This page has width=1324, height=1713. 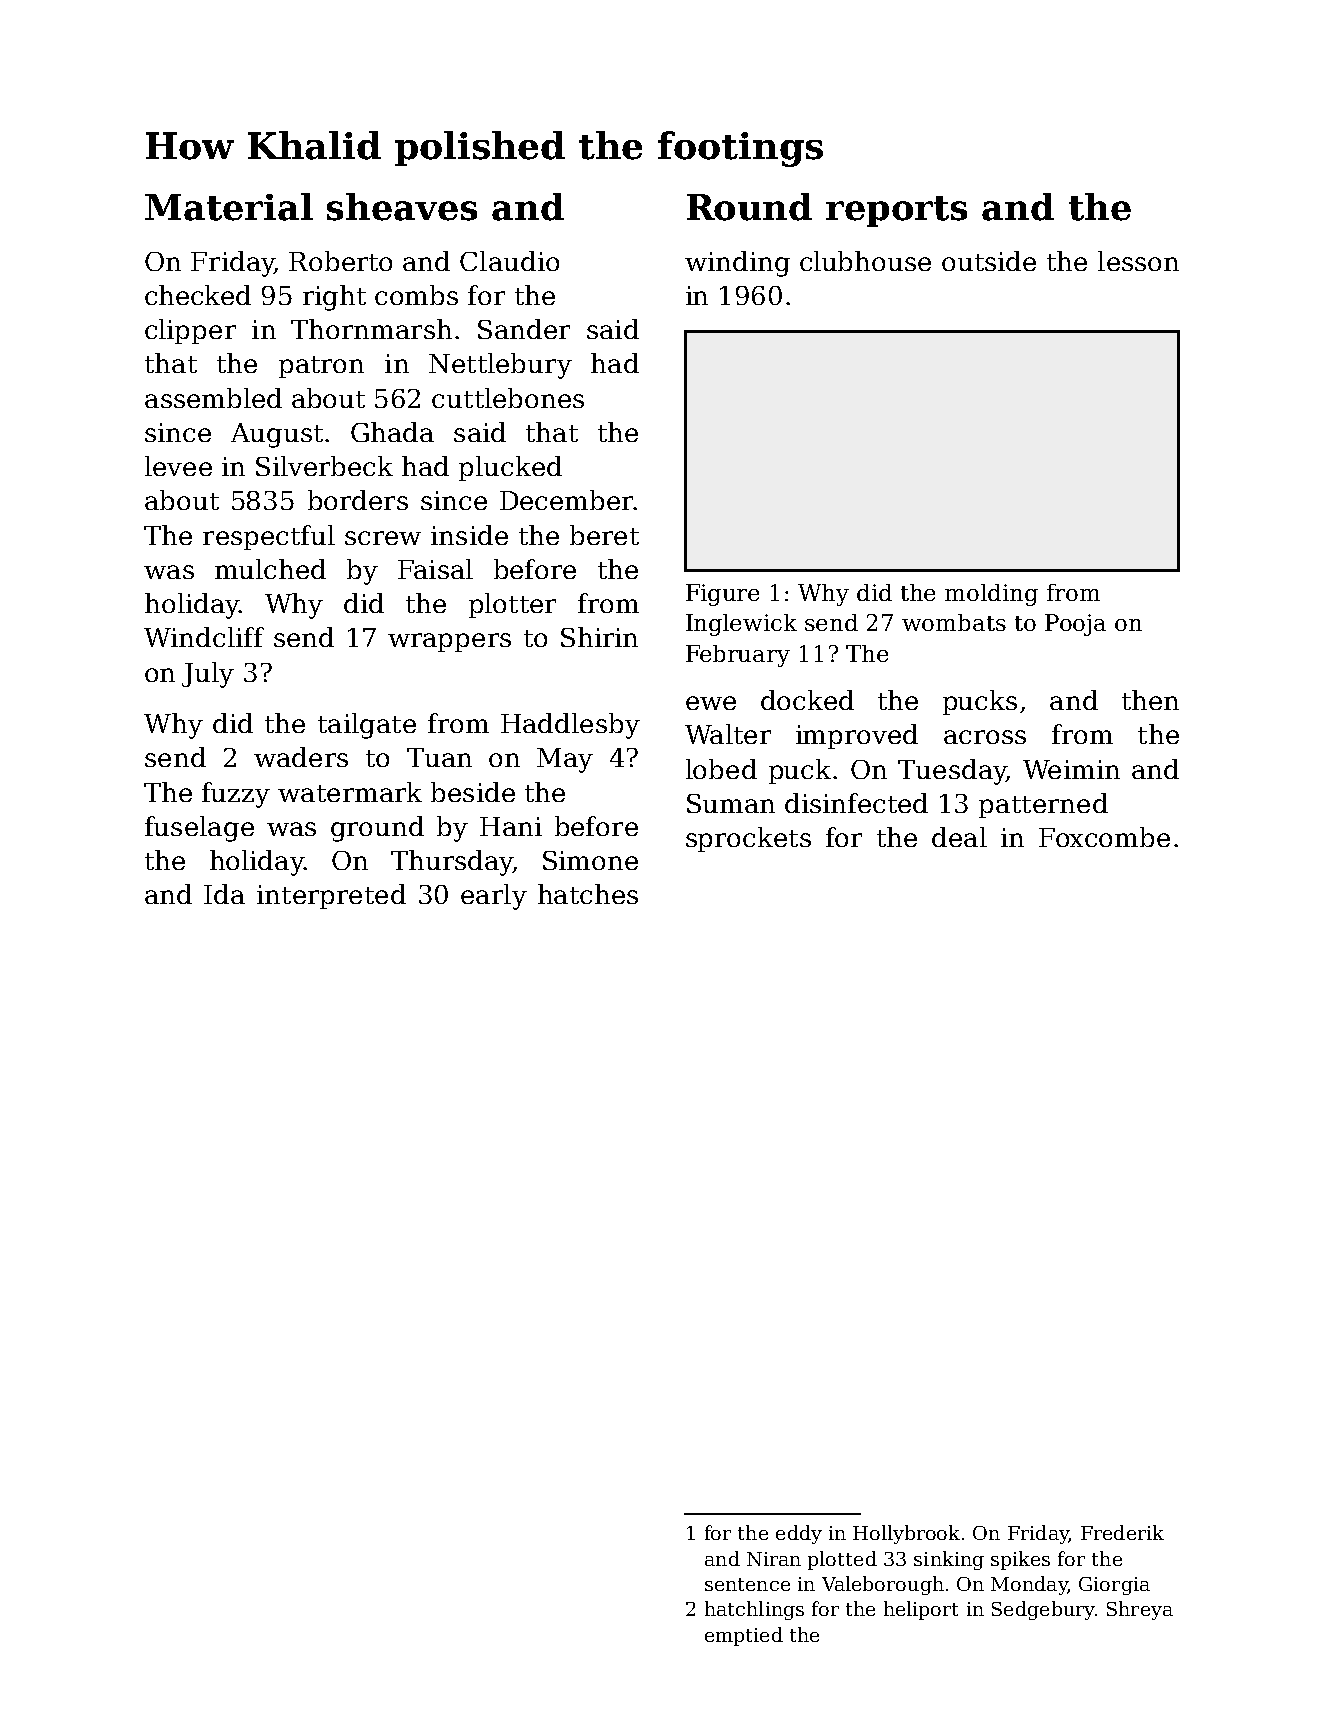 What do you see at coordinates (331, 896) in the page?
I see `interpreted` at bounding box center [331, 896].
